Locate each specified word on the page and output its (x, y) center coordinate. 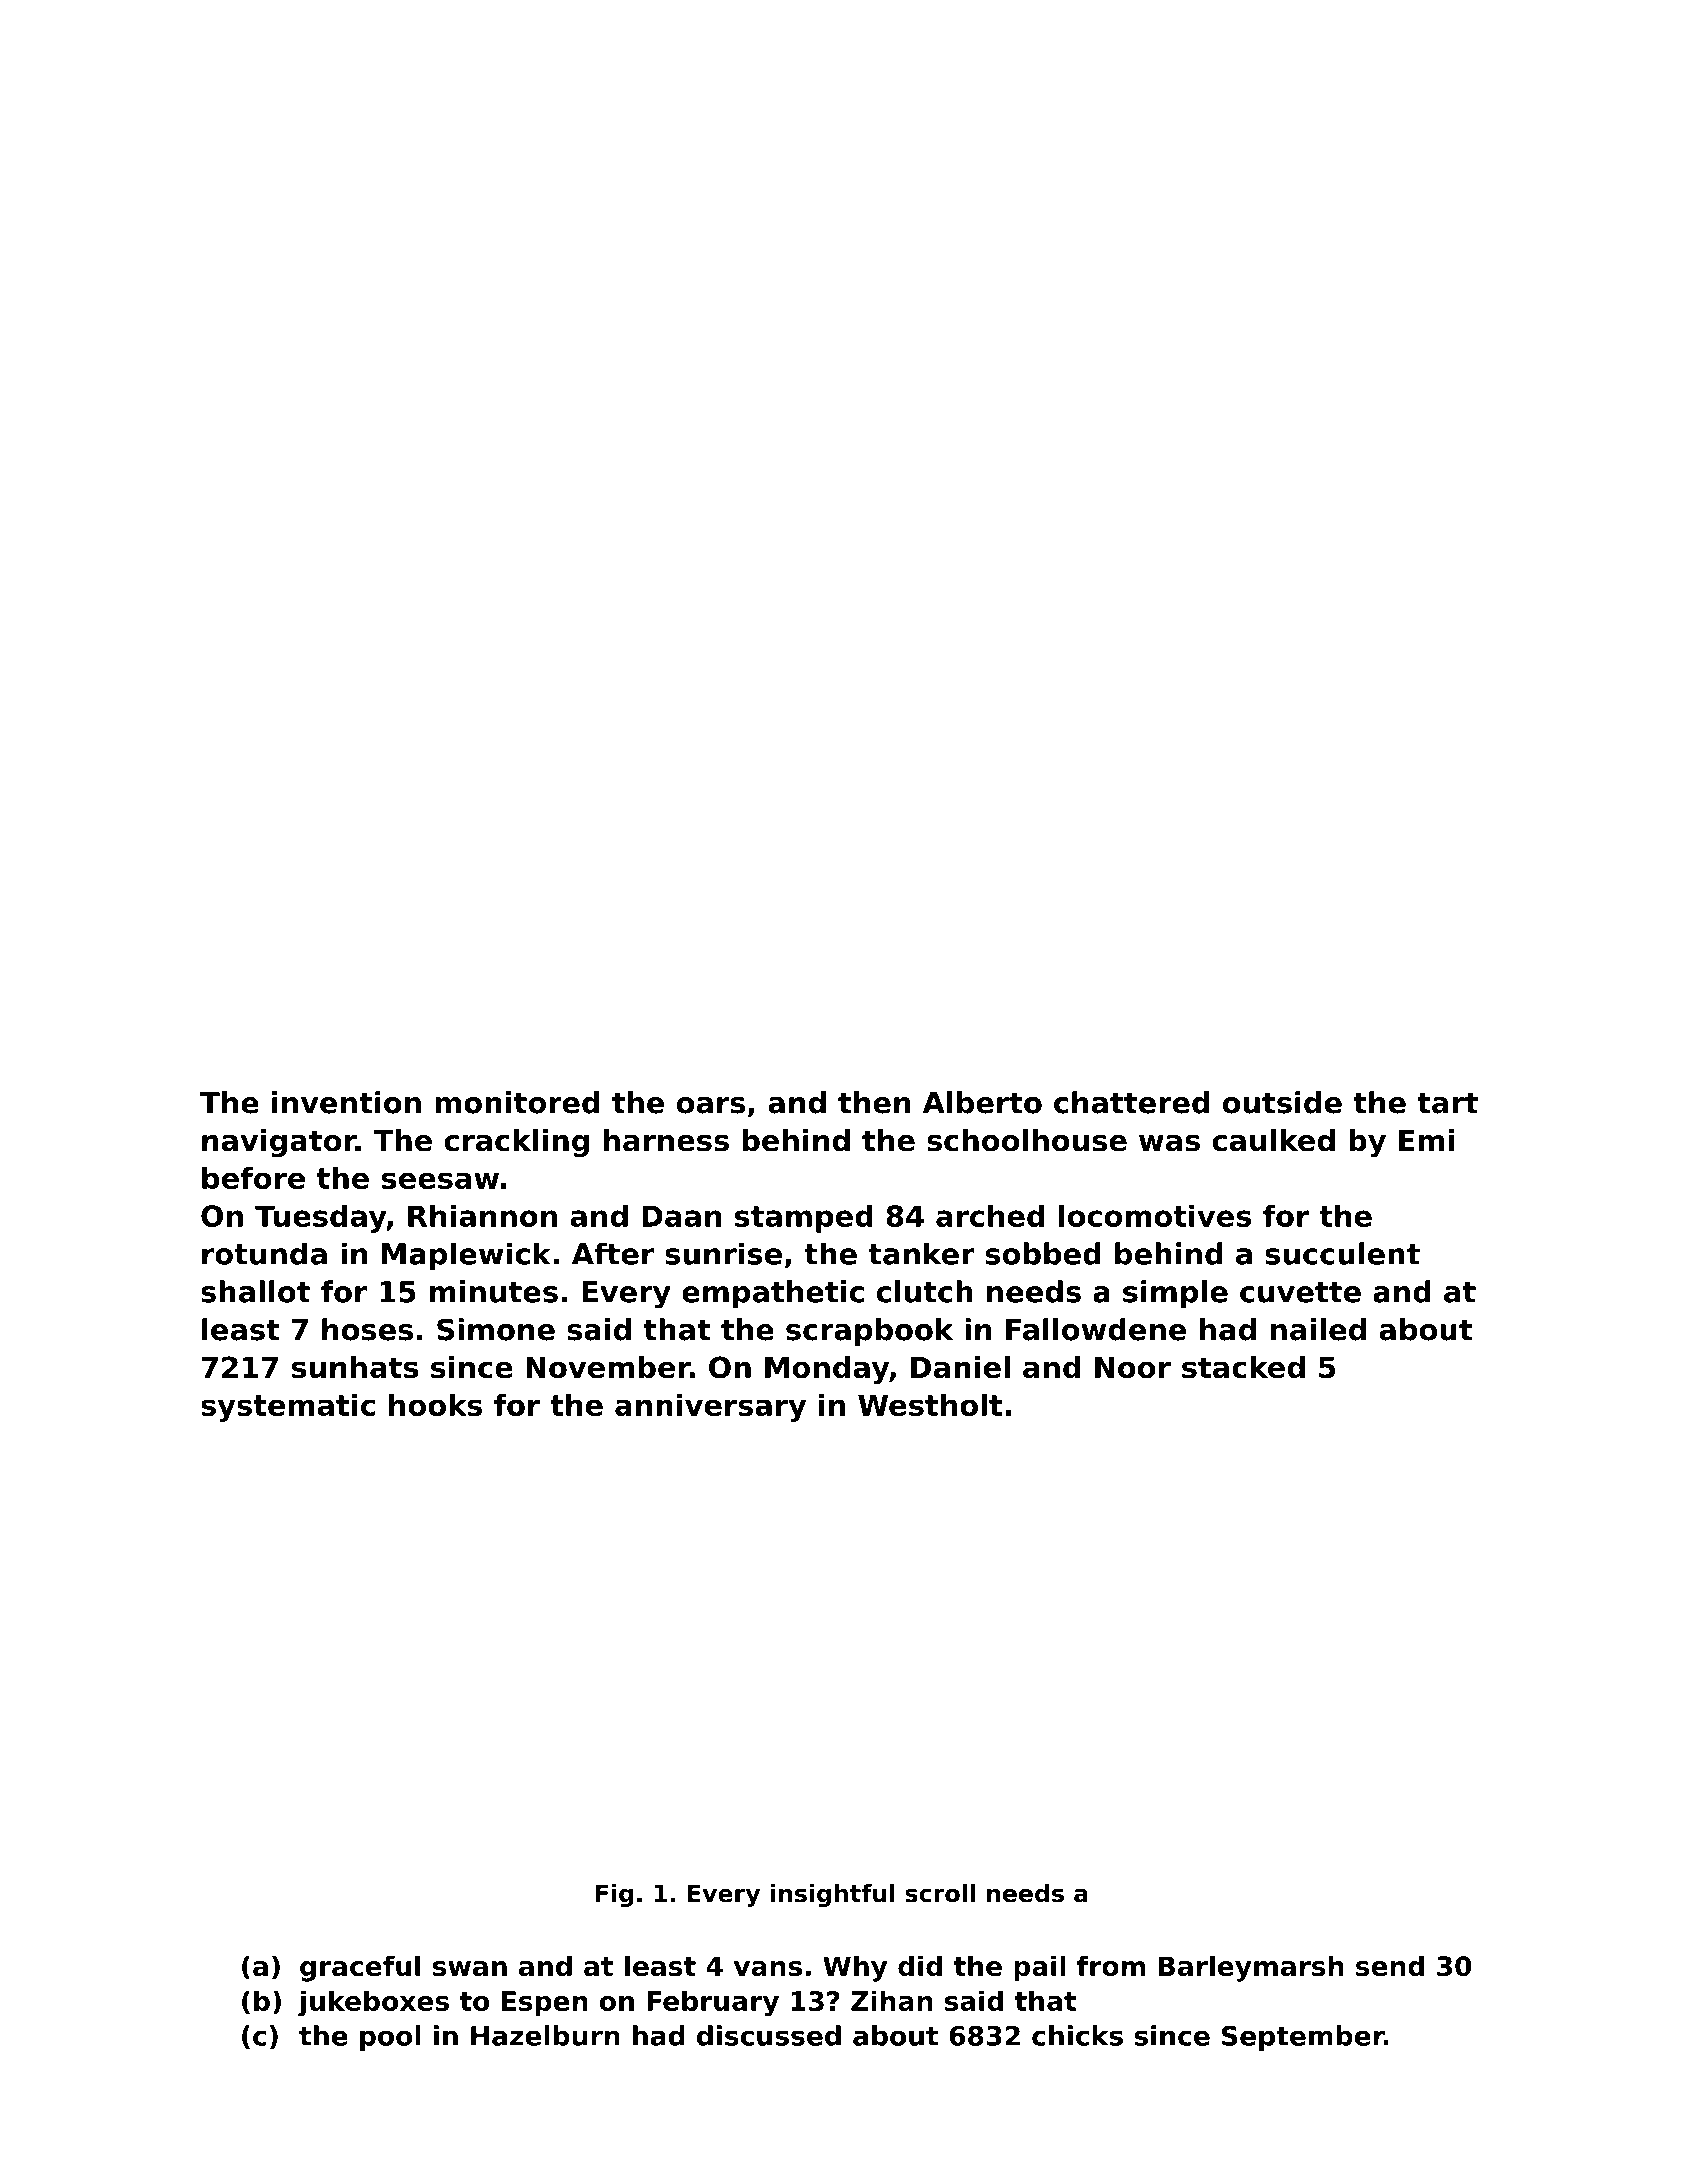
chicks (1077, 2035)
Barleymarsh (1251, 1968)
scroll (940, 1893)
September (1303, 2038)
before (253, 1178)
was (1169, 1143)
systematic (288, 1408)
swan (470, 1968)
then (874, 1102)
